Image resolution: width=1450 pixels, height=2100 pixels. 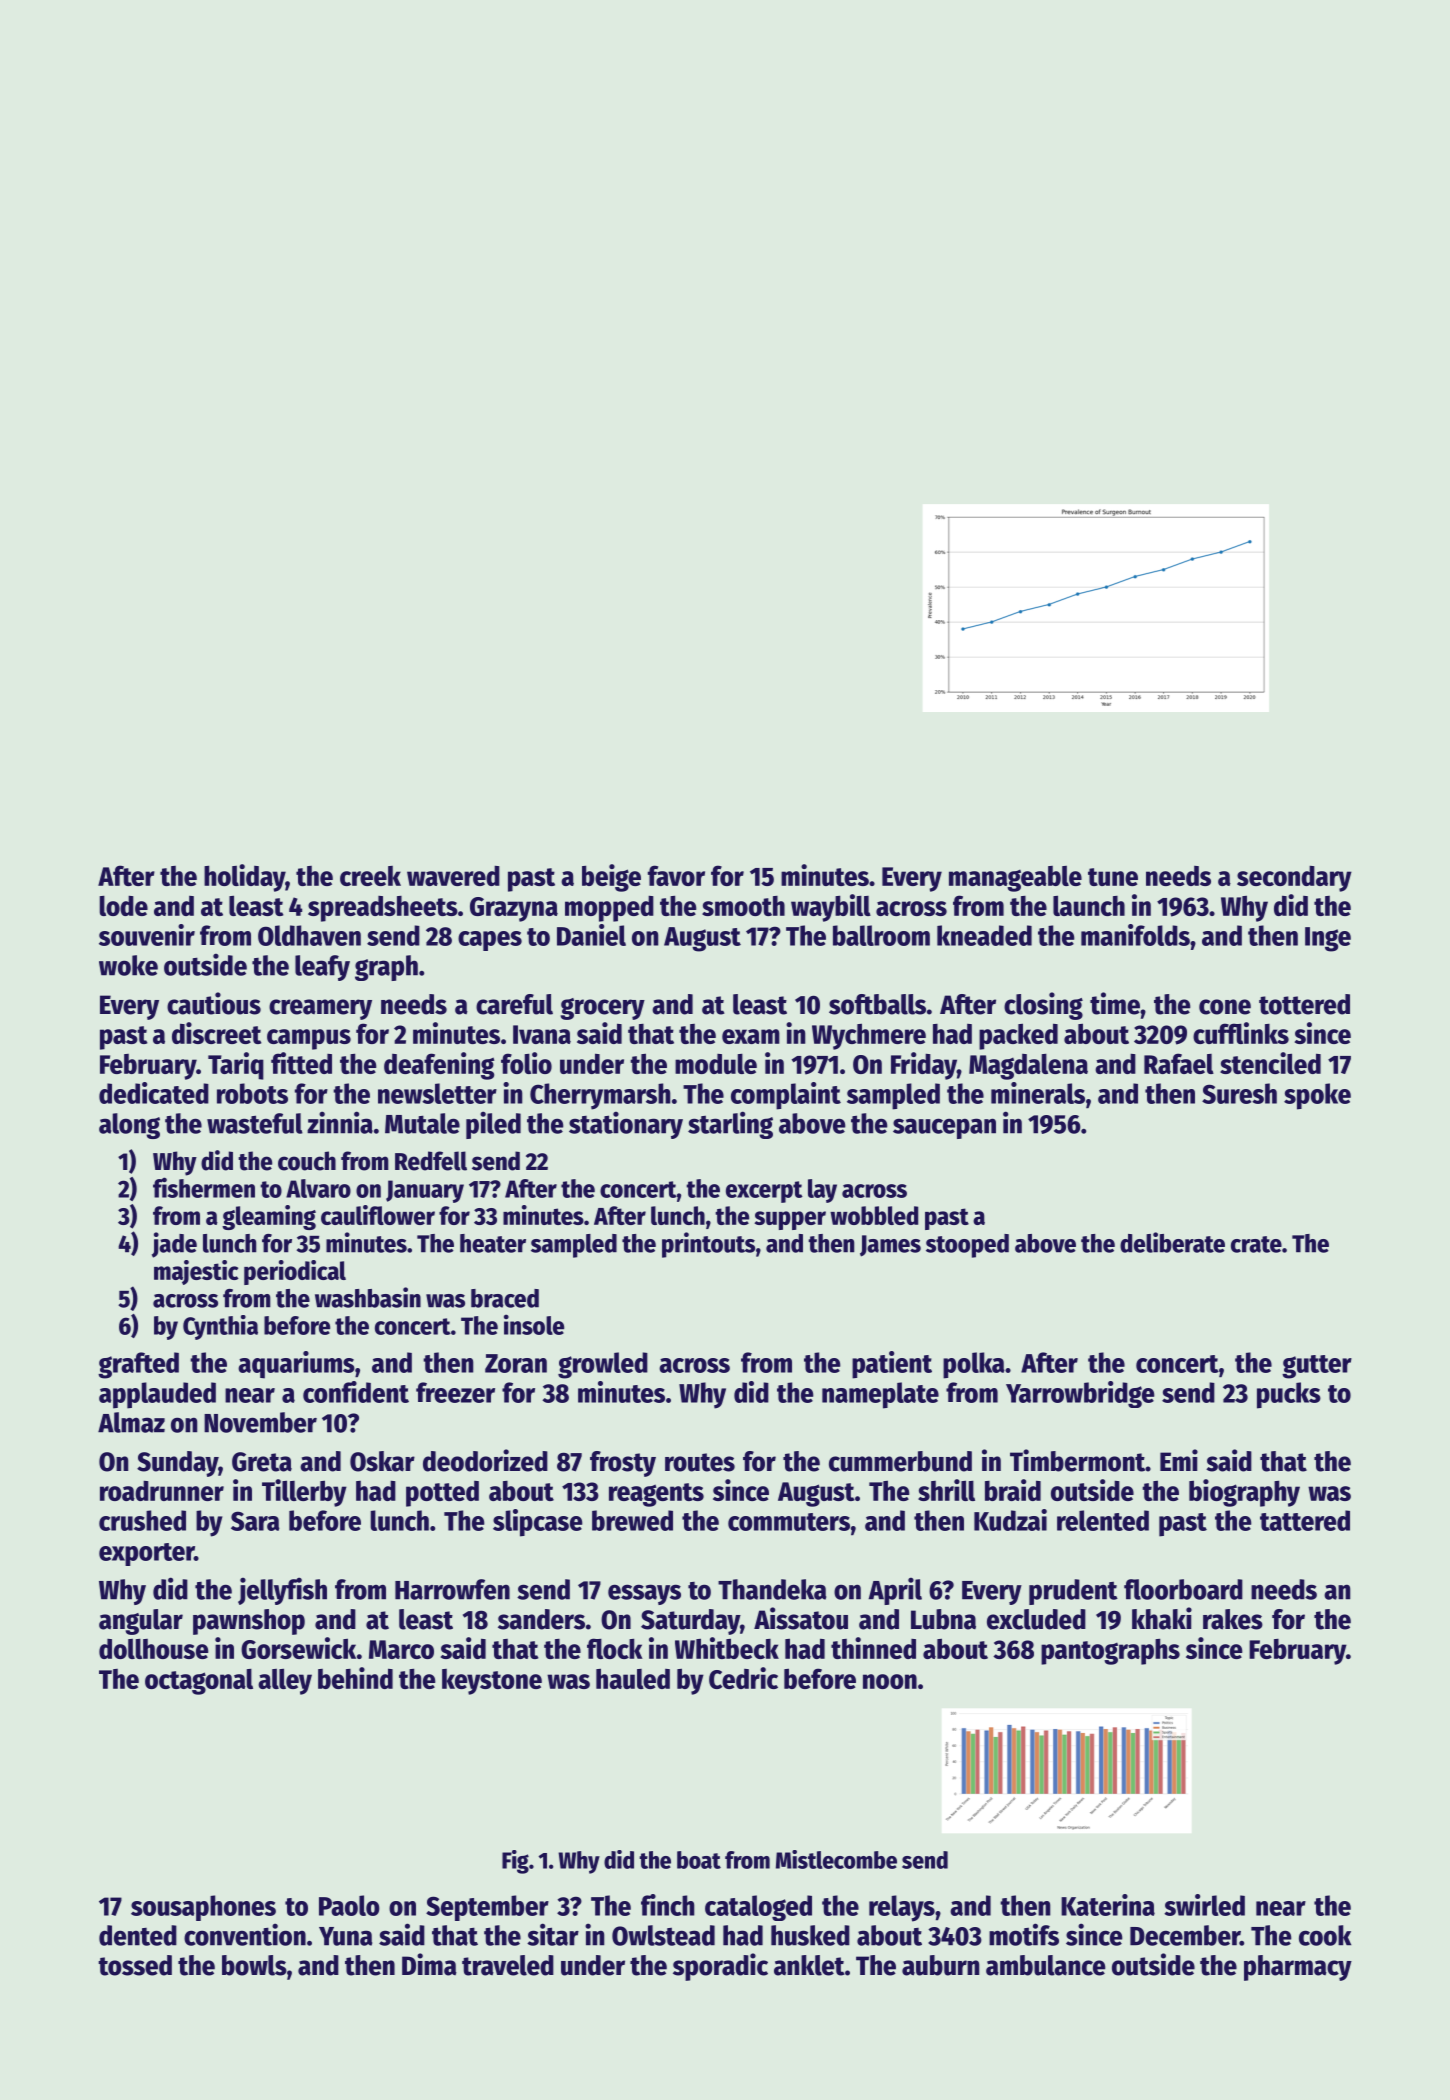 I want to click on Paolo, so click(x=349, y=1905).
